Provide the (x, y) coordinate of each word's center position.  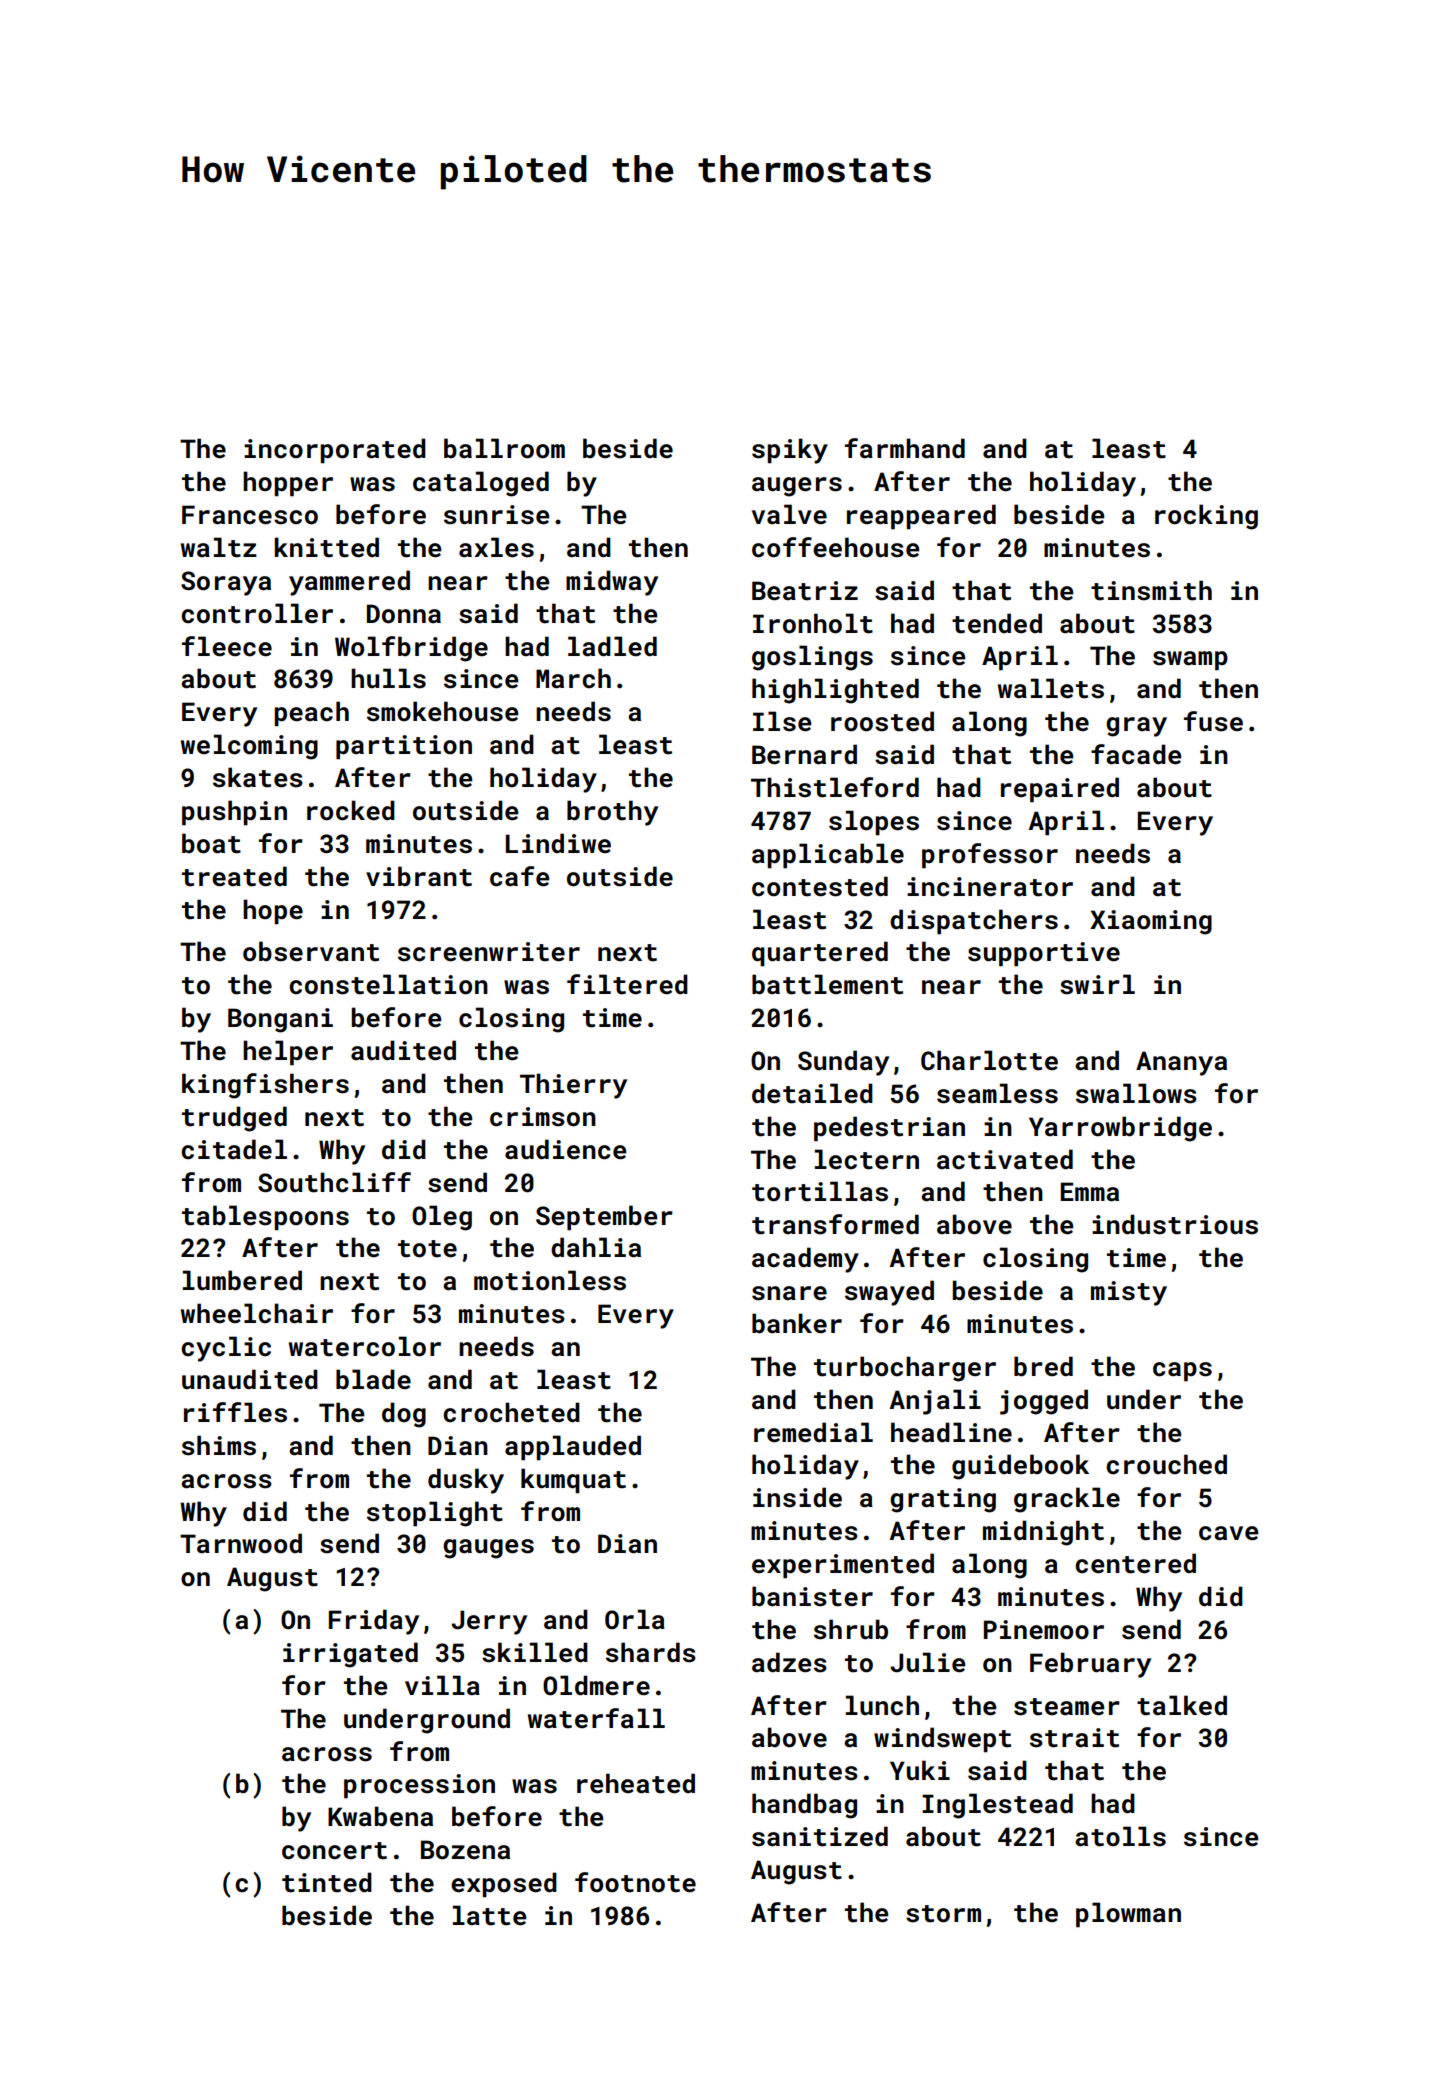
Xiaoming (1151, 922)
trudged (234, 1119)
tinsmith (1151, 590)
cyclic (226, 1349)
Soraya (226, 583)
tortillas (820, 1191)
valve (789, 514)
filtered (627, 984)
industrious (1175, 1224)
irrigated (350, 1655)
